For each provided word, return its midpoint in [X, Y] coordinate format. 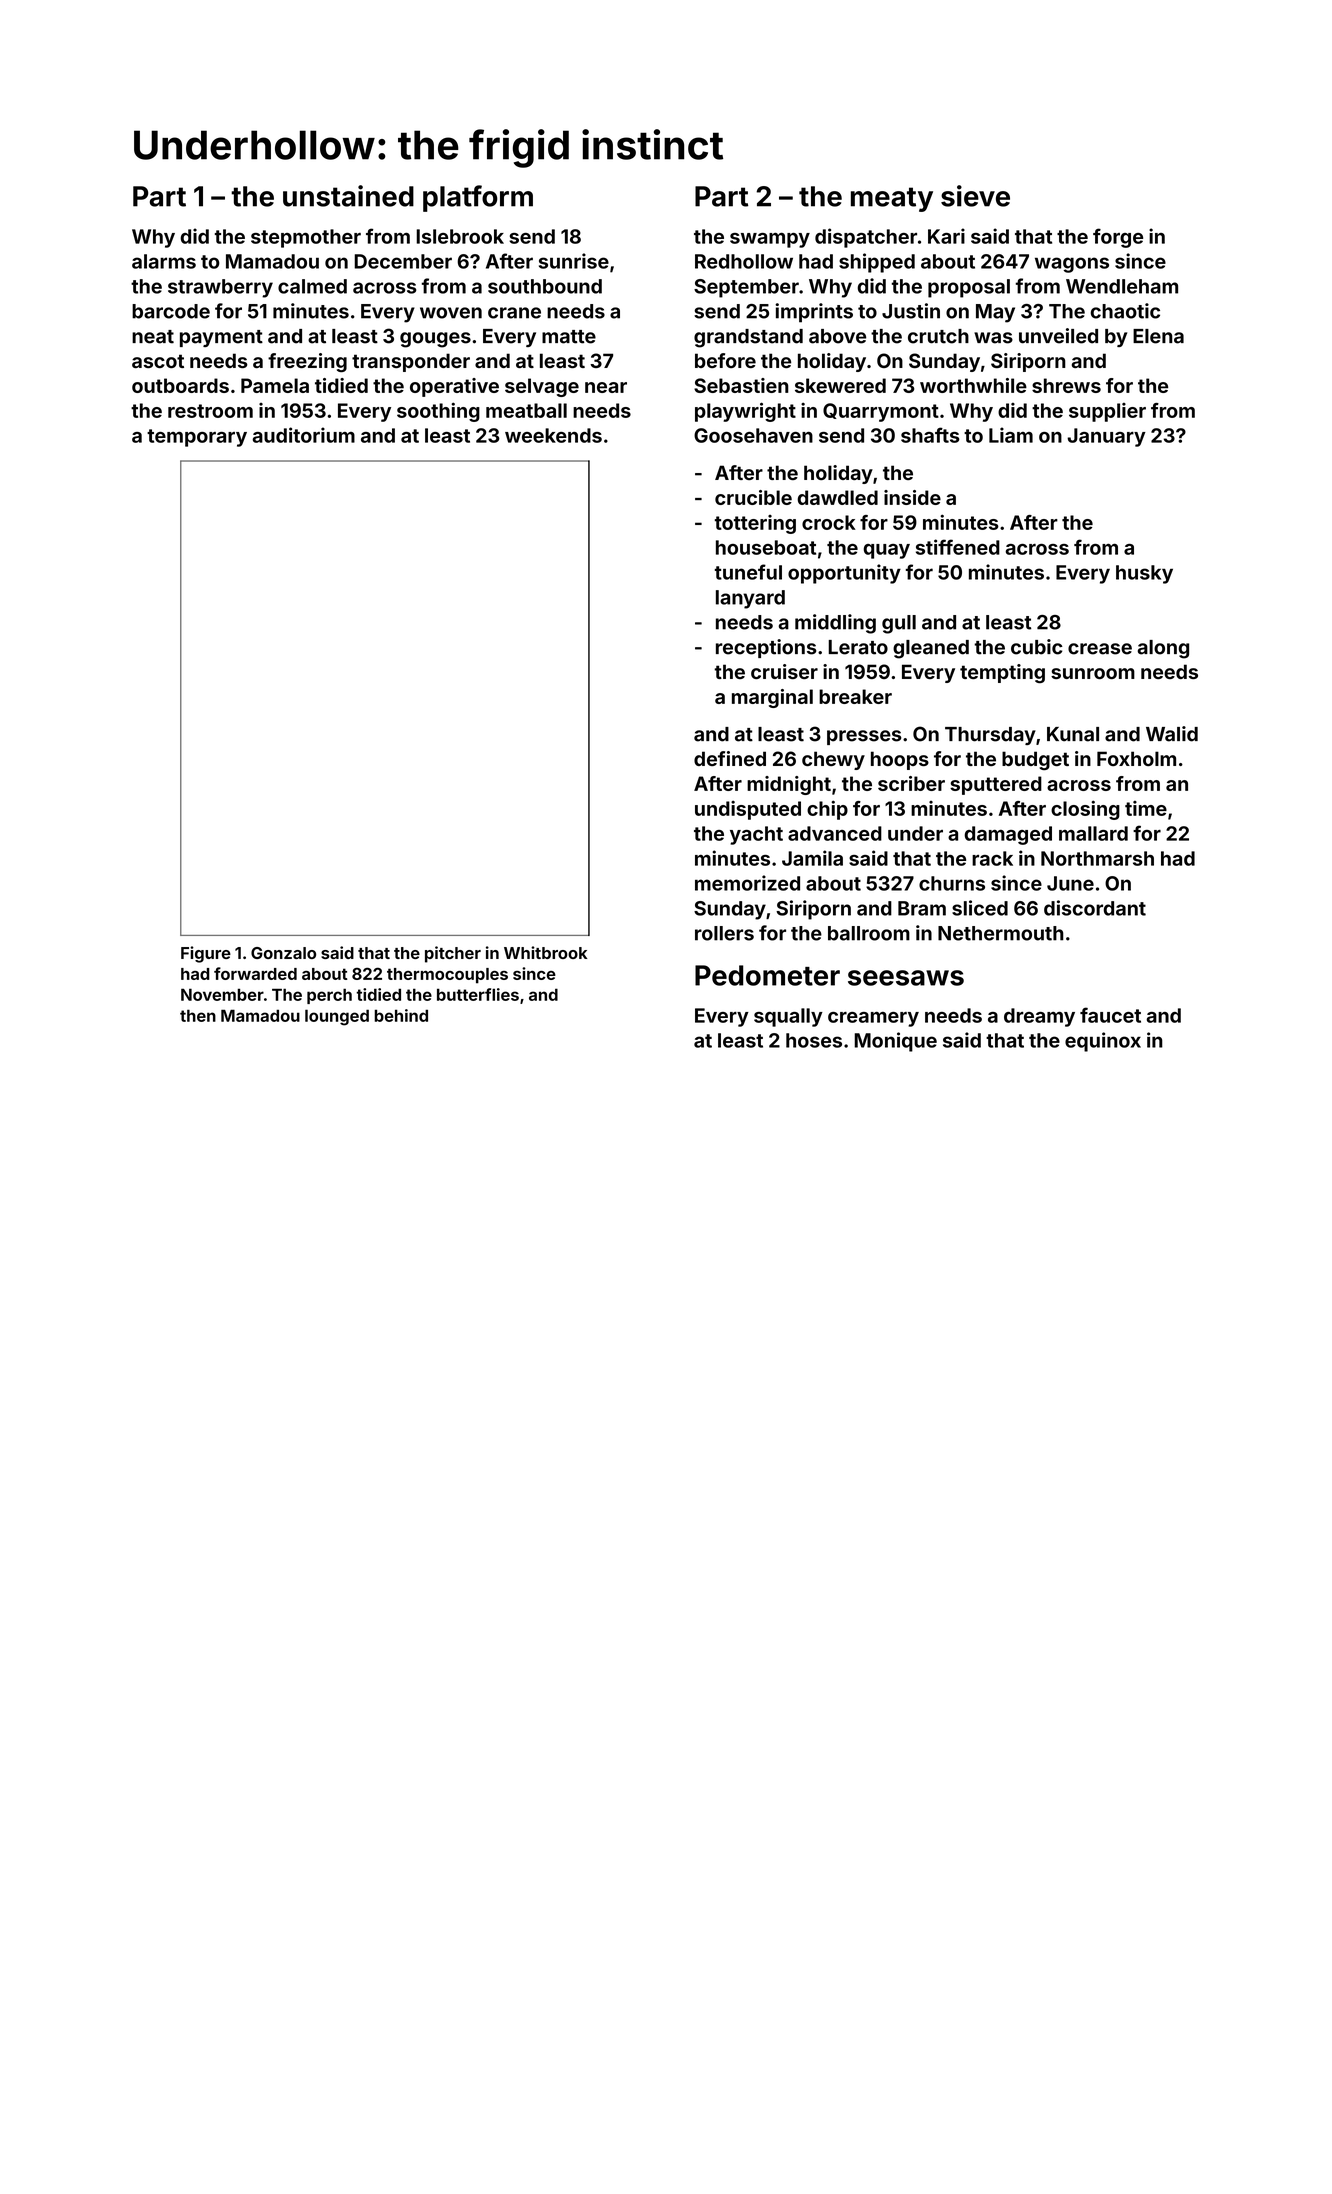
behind [401, 1015]
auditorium [303, 435]
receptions [766, 648]
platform [478, 198]
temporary [197, 438]
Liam [1011, 435]
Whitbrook [545, 952]
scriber [911, 783]
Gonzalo [283, 953]
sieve [975, 196]
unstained [348, 196]
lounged [337, 1017]
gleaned [931, 649]
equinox [1103, 1042]
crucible [753, 497]
